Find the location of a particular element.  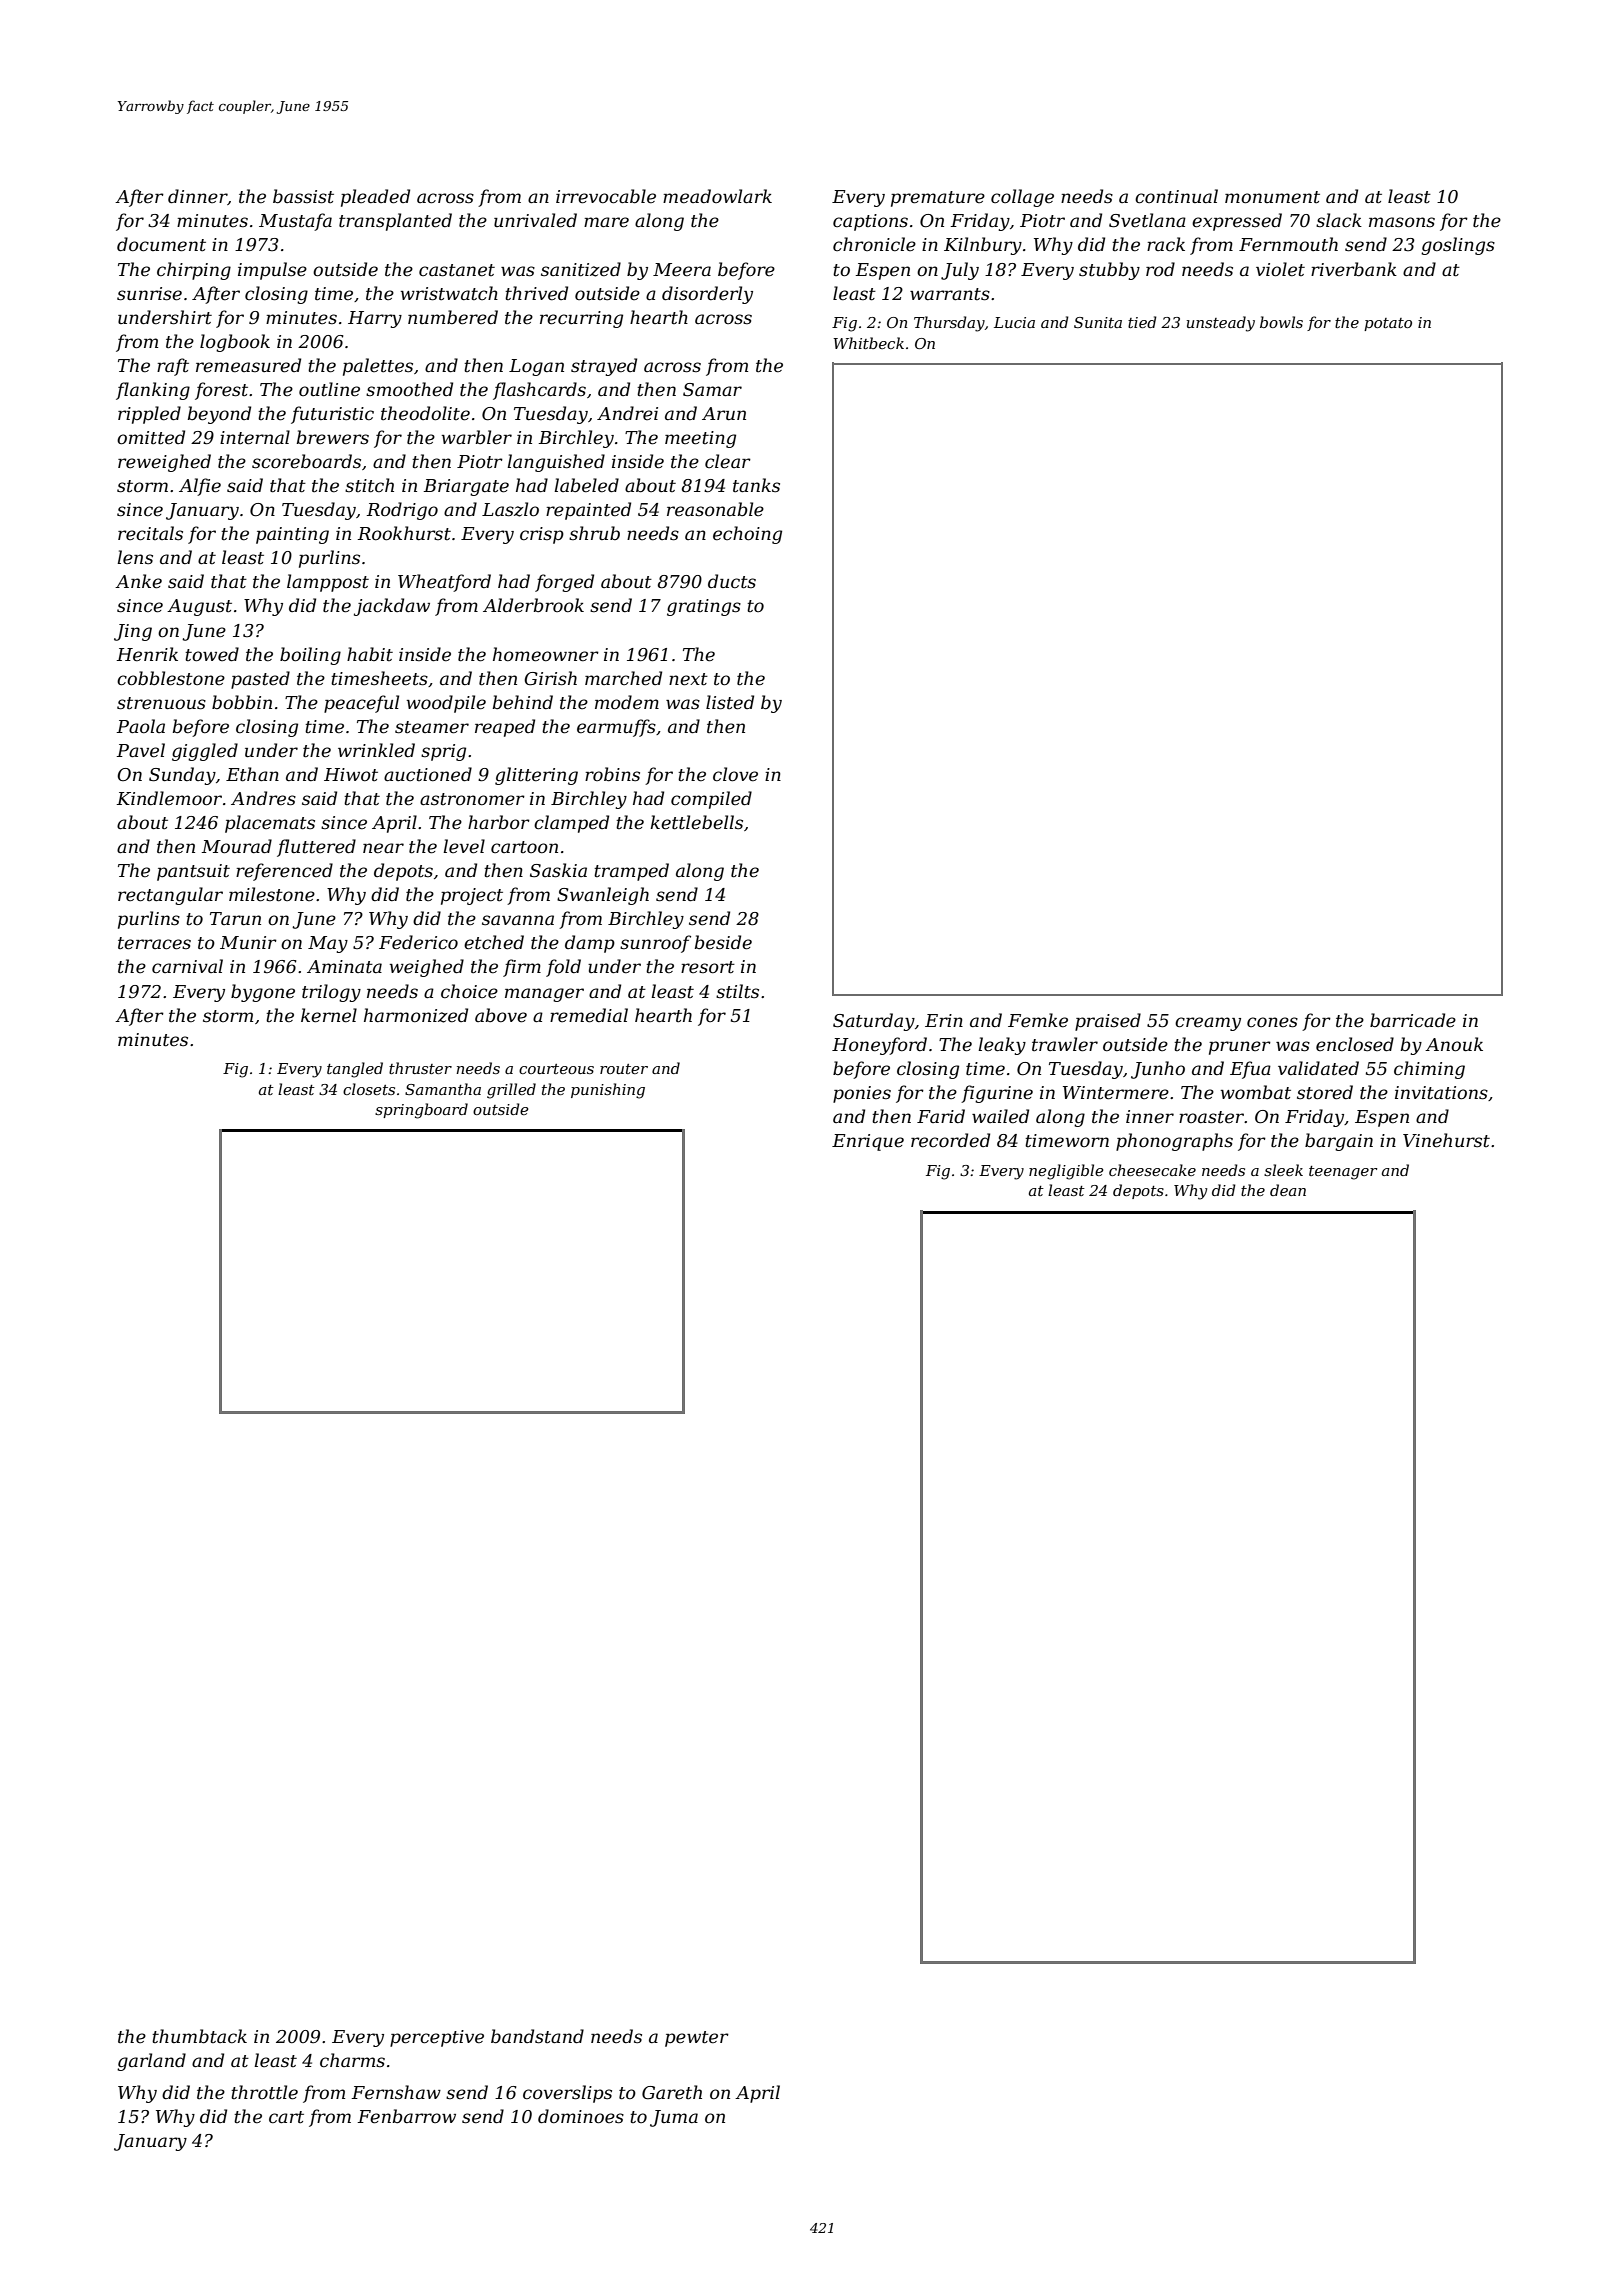

premature is located at coordinates (938, 199).
